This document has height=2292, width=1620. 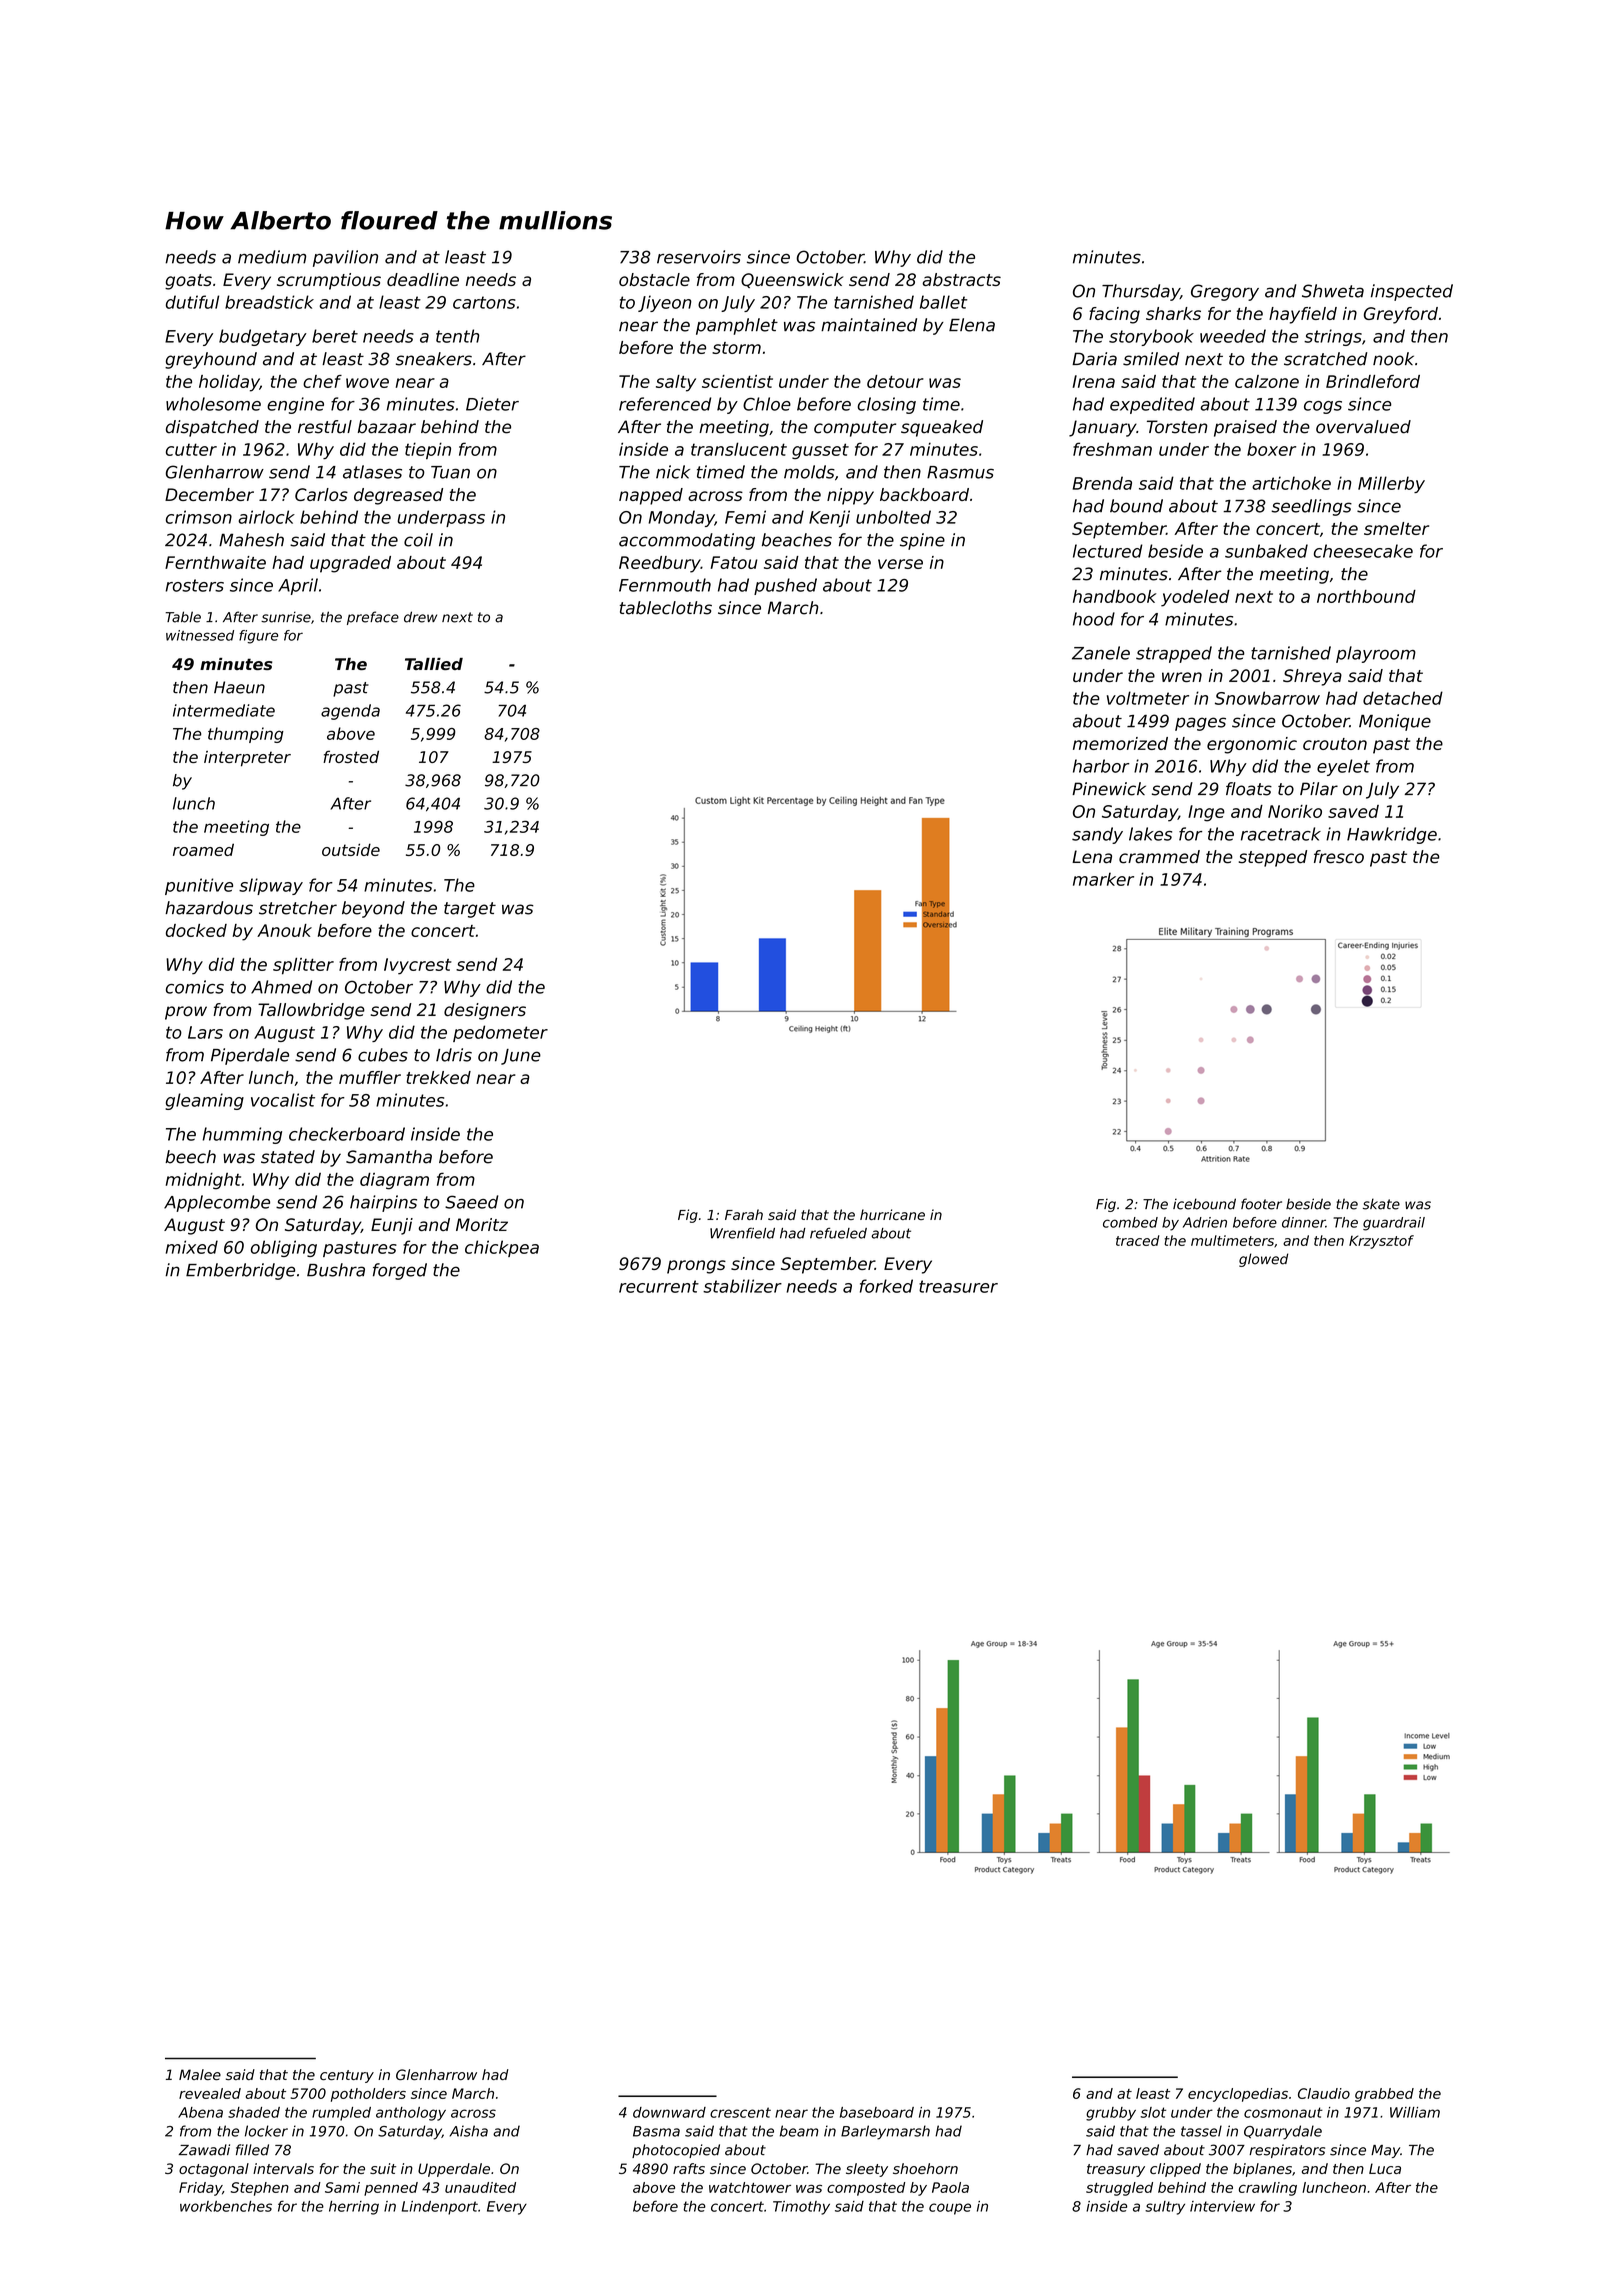 I want to click on playroom, so click(x=1376, y=654).
